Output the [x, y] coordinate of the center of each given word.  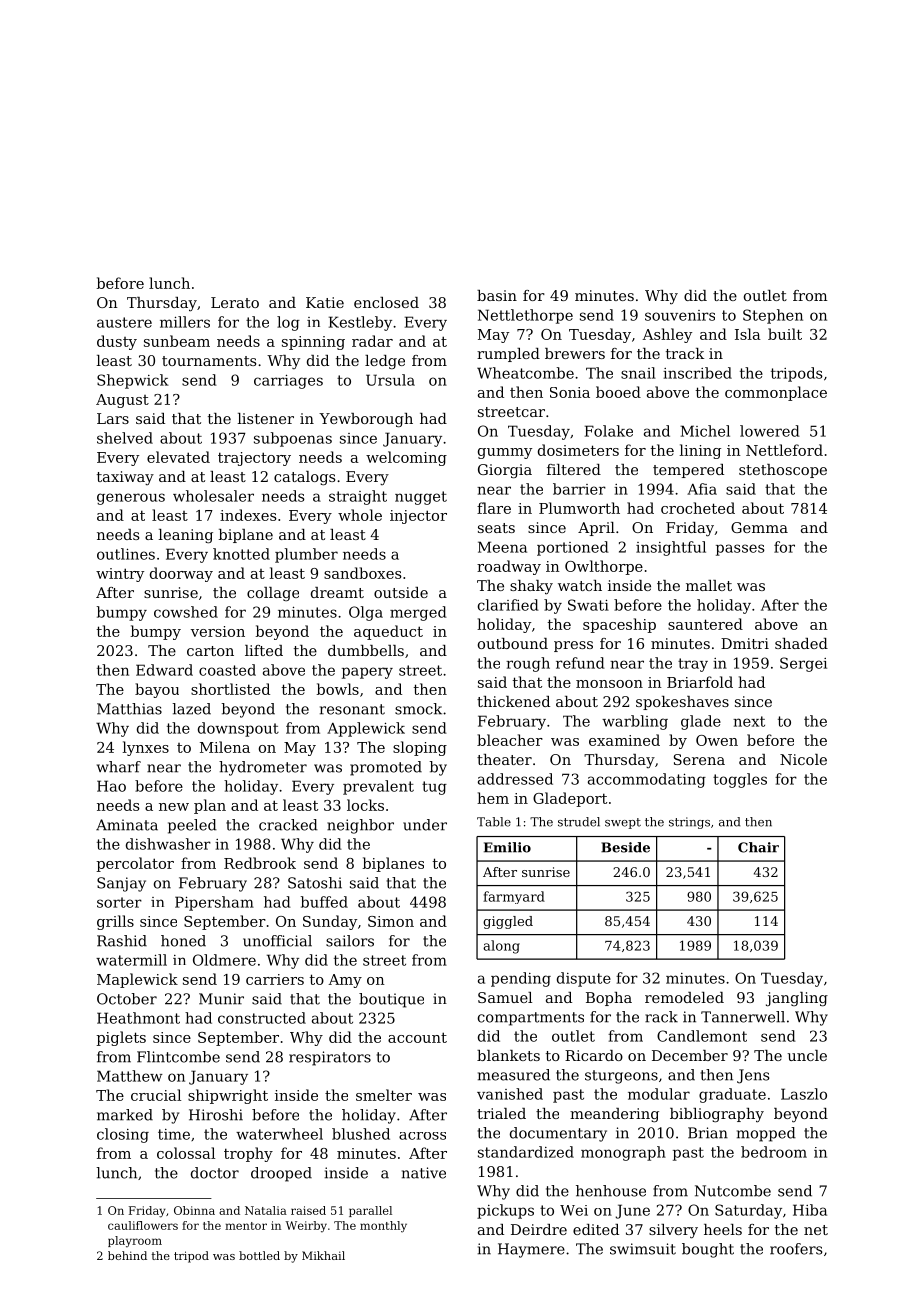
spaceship [619, 625]
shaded [801, 643]
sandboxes [363, 573]
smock [418, 709]
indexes [248, 515]
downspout [238, 729]
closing [123, 1135]
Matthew [130, 1076]
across [422, 1136]
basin [497, 295]
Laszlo [804, 1094]
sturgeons [621, 1077]
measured [514, 1075]
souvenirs [680, 315]
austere [124, 322]
